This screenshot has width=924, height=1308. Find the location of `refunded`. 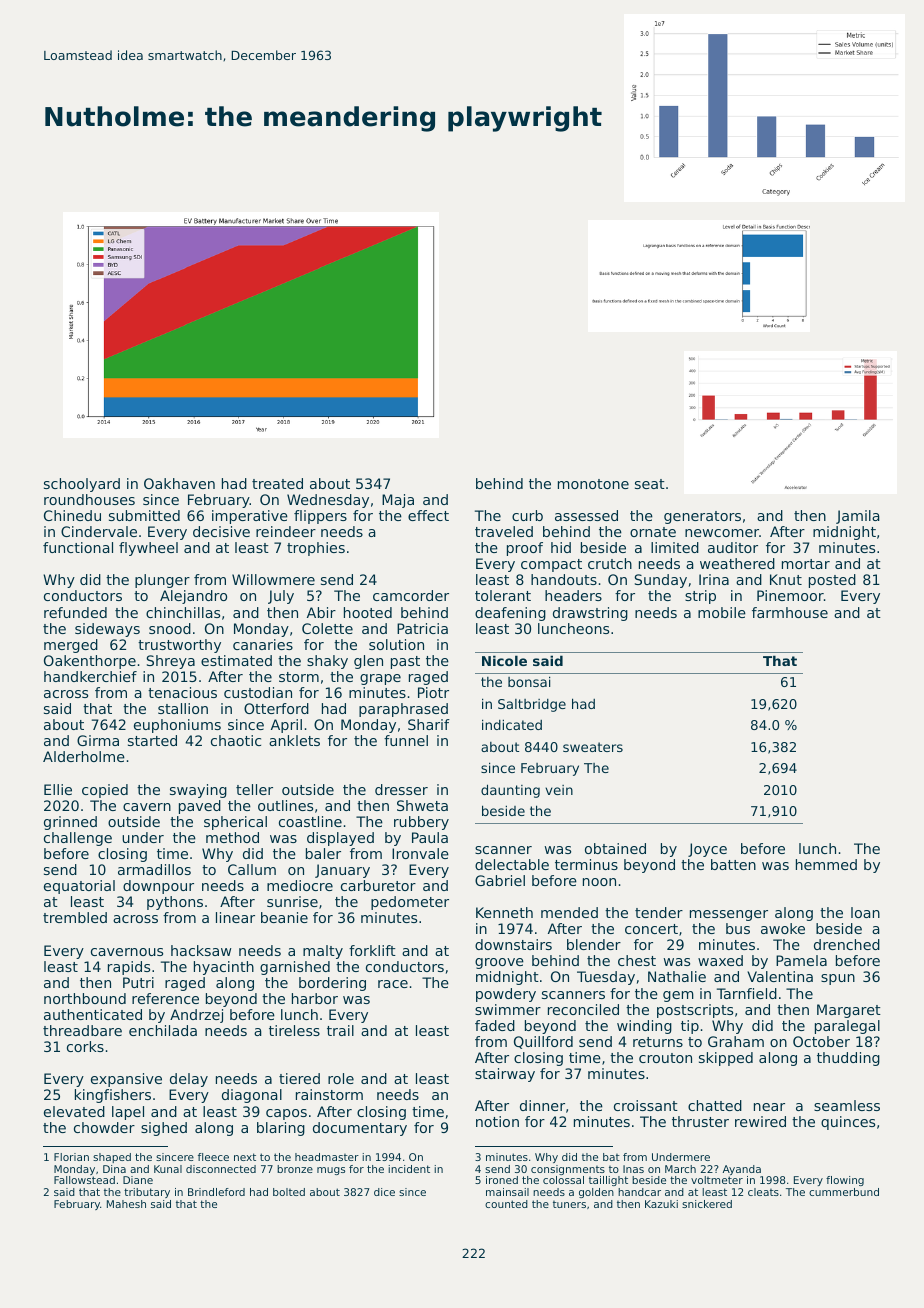

refunded is located at coordinates (75, 612).
